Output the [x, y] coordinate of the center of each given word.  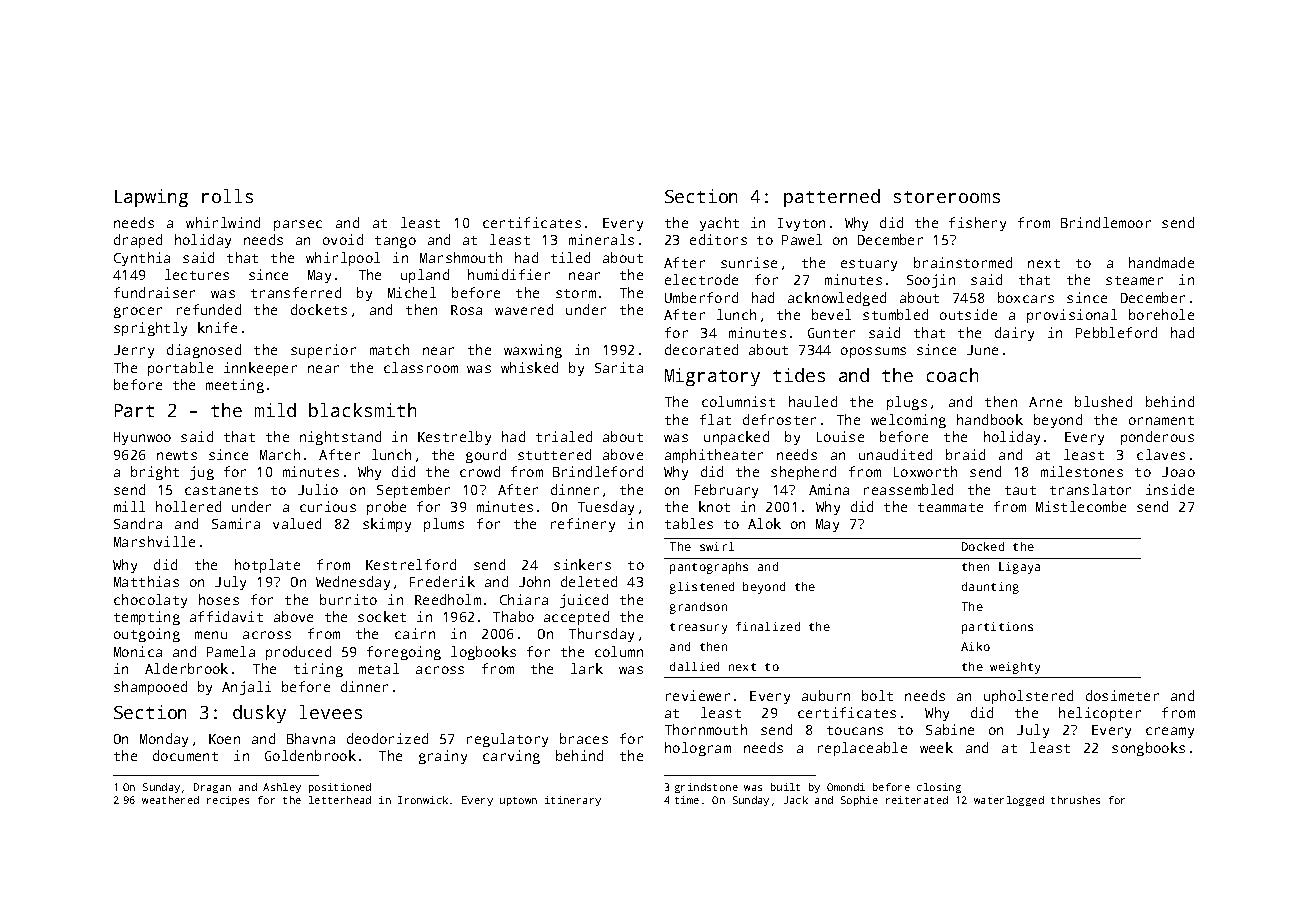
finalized [768, 626]
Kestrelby [454, 438]
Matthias [146, 581]
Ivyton [801, 224]
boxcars [1026, 297]
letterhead [340, 800]
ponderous [1157, 438]
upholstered [1028, 697]
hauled [813, 401]
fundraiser [154, 292]
